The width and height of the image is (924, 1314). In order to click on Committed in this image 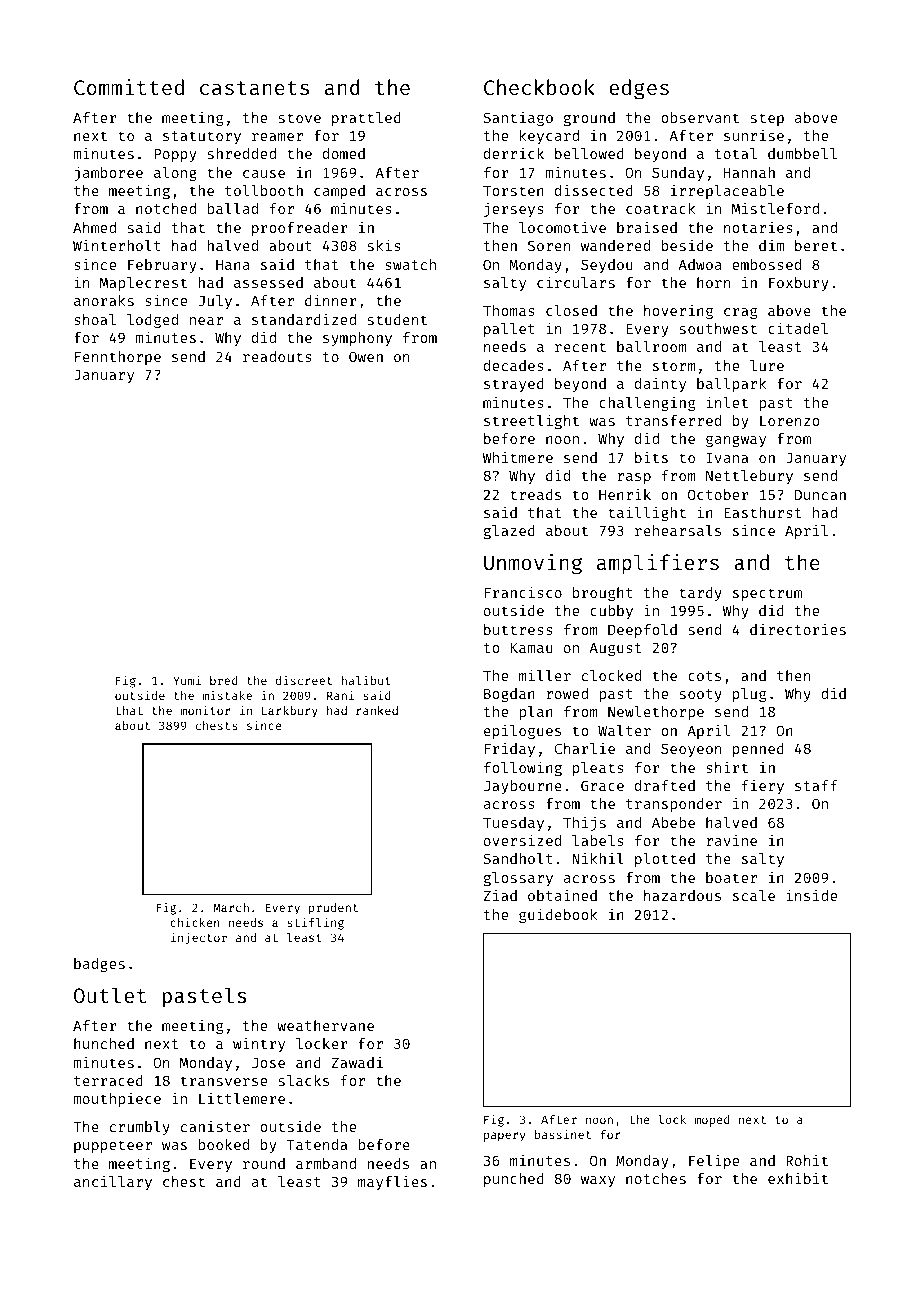, I will do `click(129, 87)`.
